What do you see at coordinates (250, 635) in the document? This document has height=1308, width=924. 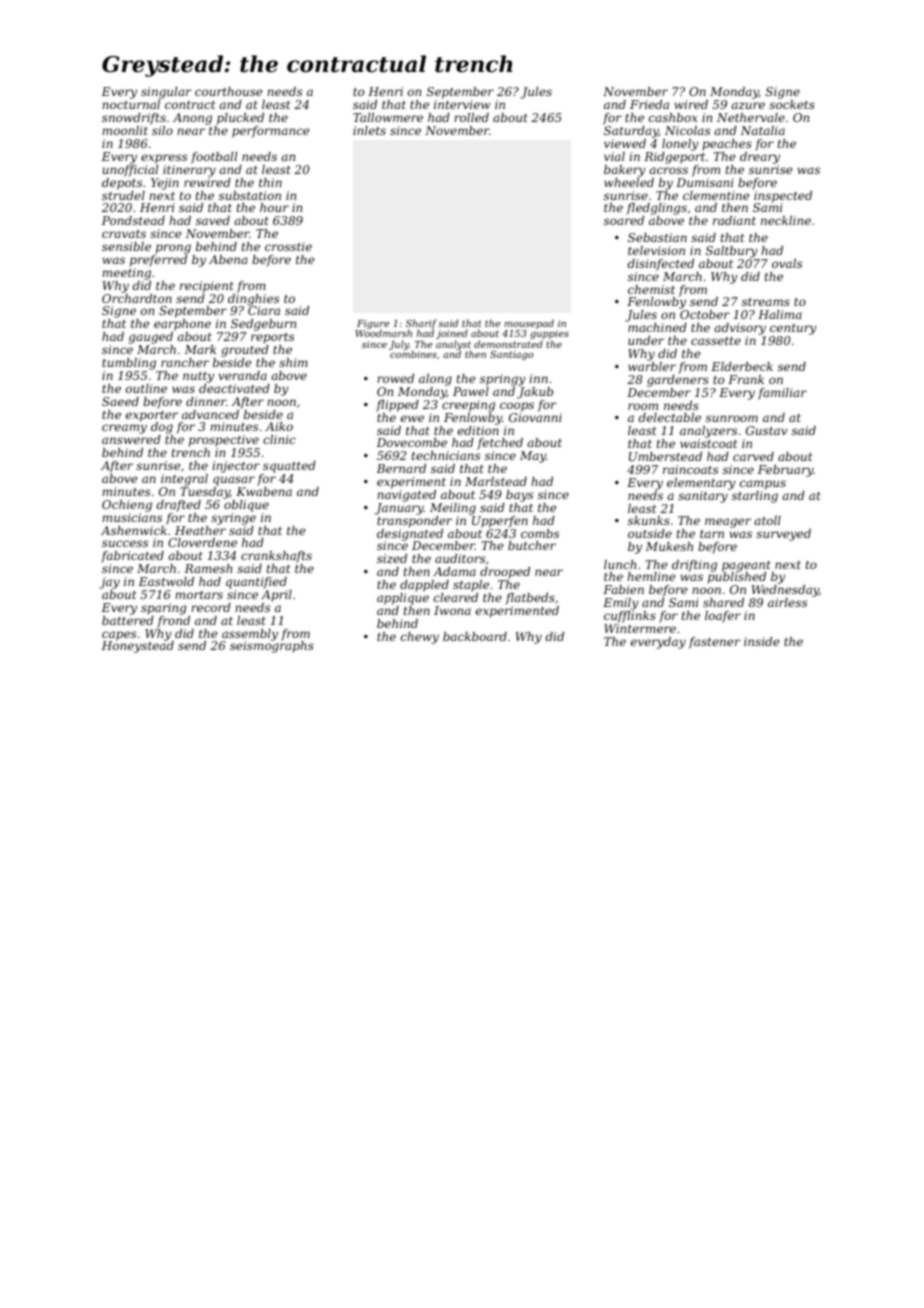 I see `assembly` at bounding box center [250, 635].
